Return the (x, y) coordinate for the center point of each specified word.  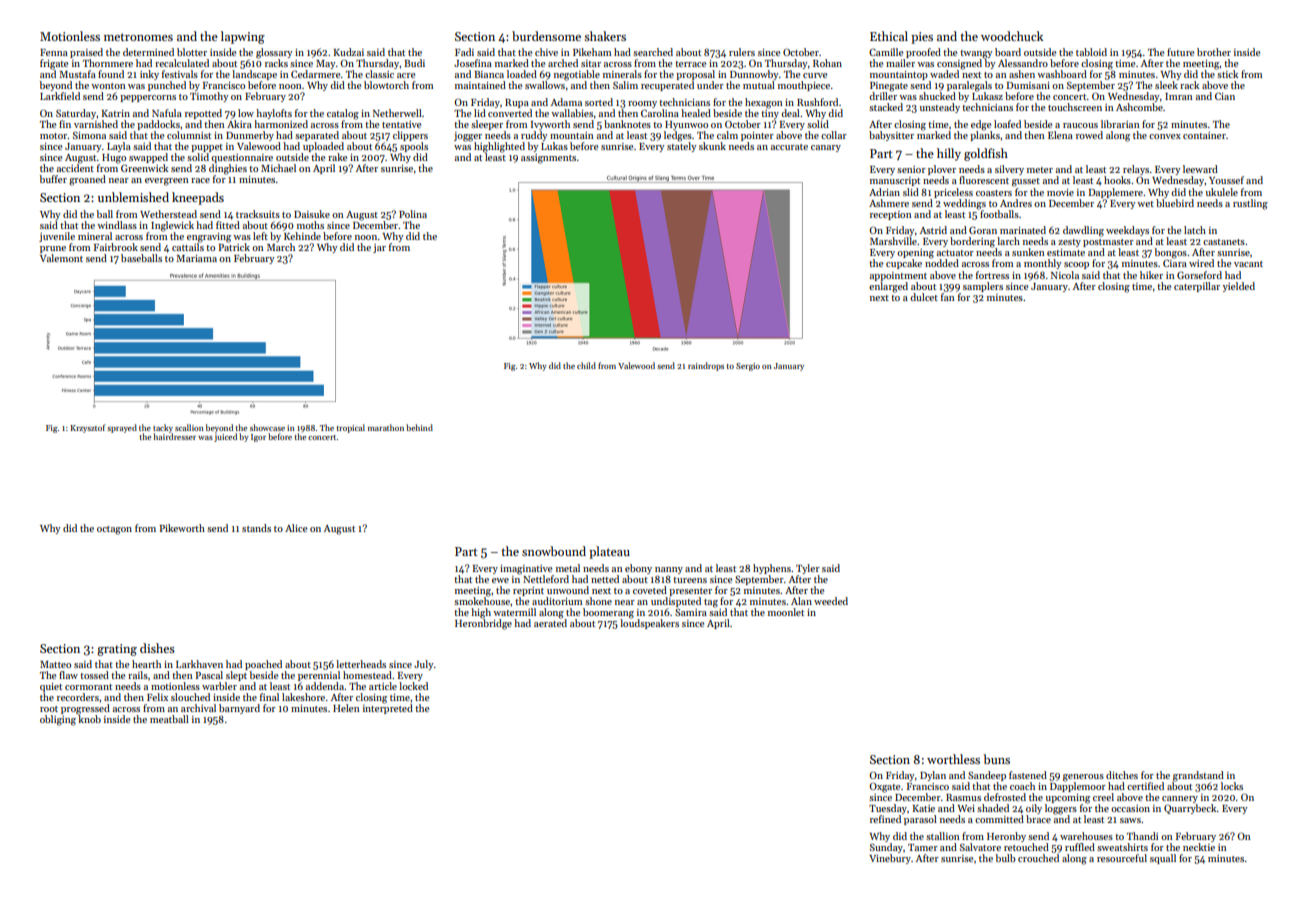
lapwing (243, 37)
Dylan (933, 776)
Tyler (808, 569)
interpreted (388, 709)
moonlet (786, 612)
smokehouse (482, 601)
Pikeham (592, 52)
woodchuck (1012, 36)
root (49, 709)
